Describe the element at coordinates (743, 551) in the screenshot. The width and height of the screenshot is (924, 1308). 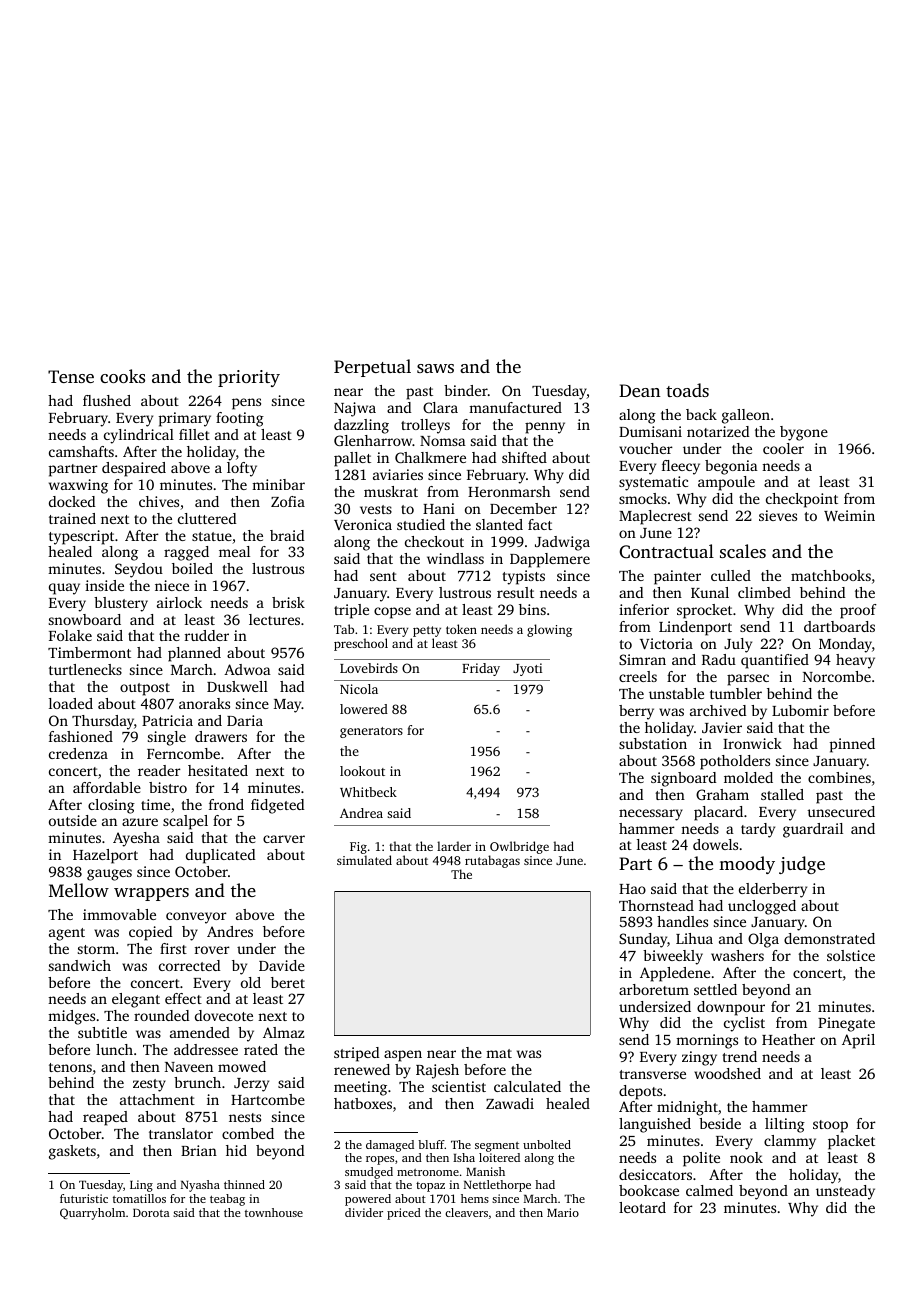
I see `scales` at that location.
